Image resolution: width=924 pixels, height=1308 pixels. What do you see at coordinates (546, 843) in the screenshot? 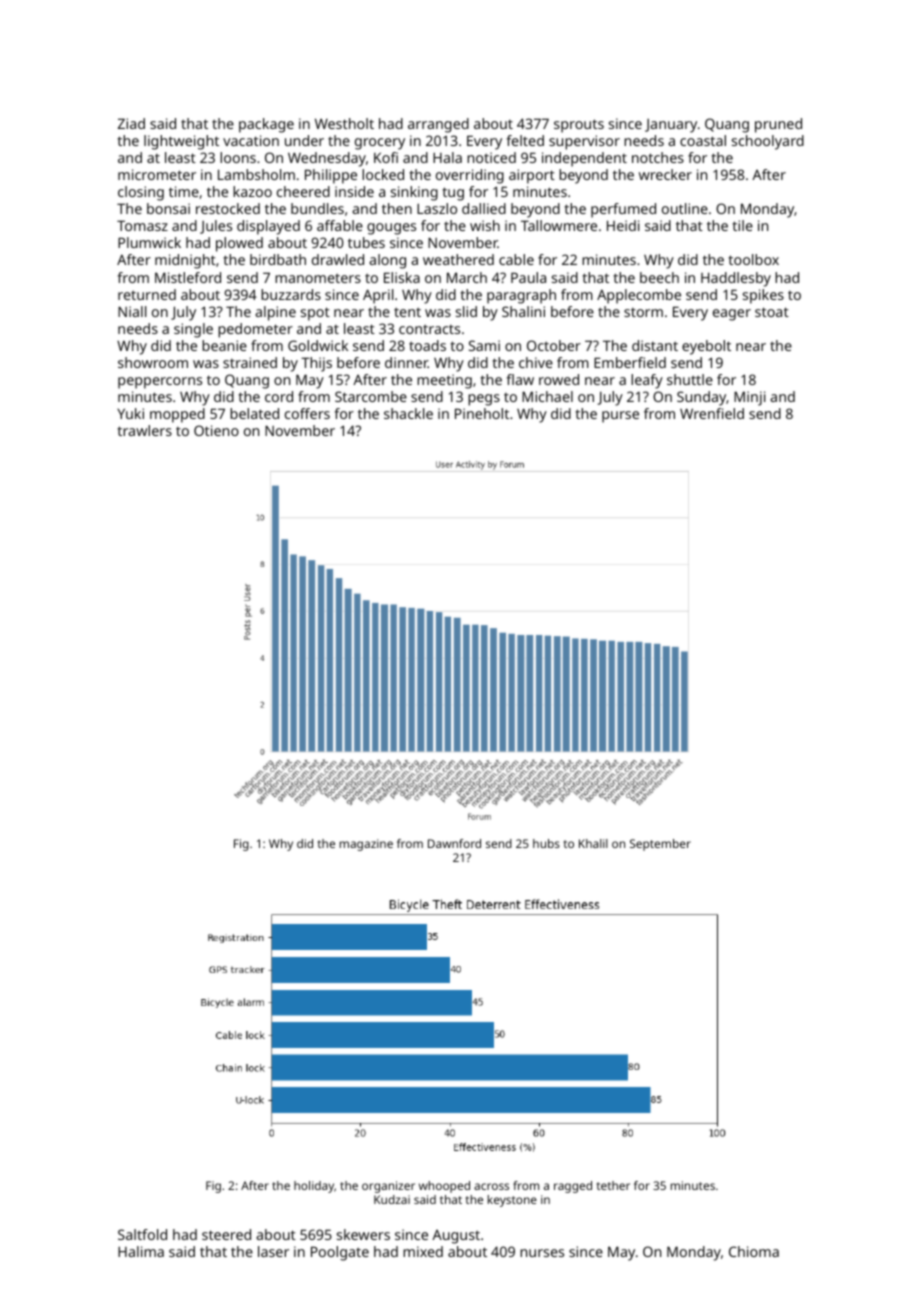
I see `hubs` at bounding box center [546, 843].
